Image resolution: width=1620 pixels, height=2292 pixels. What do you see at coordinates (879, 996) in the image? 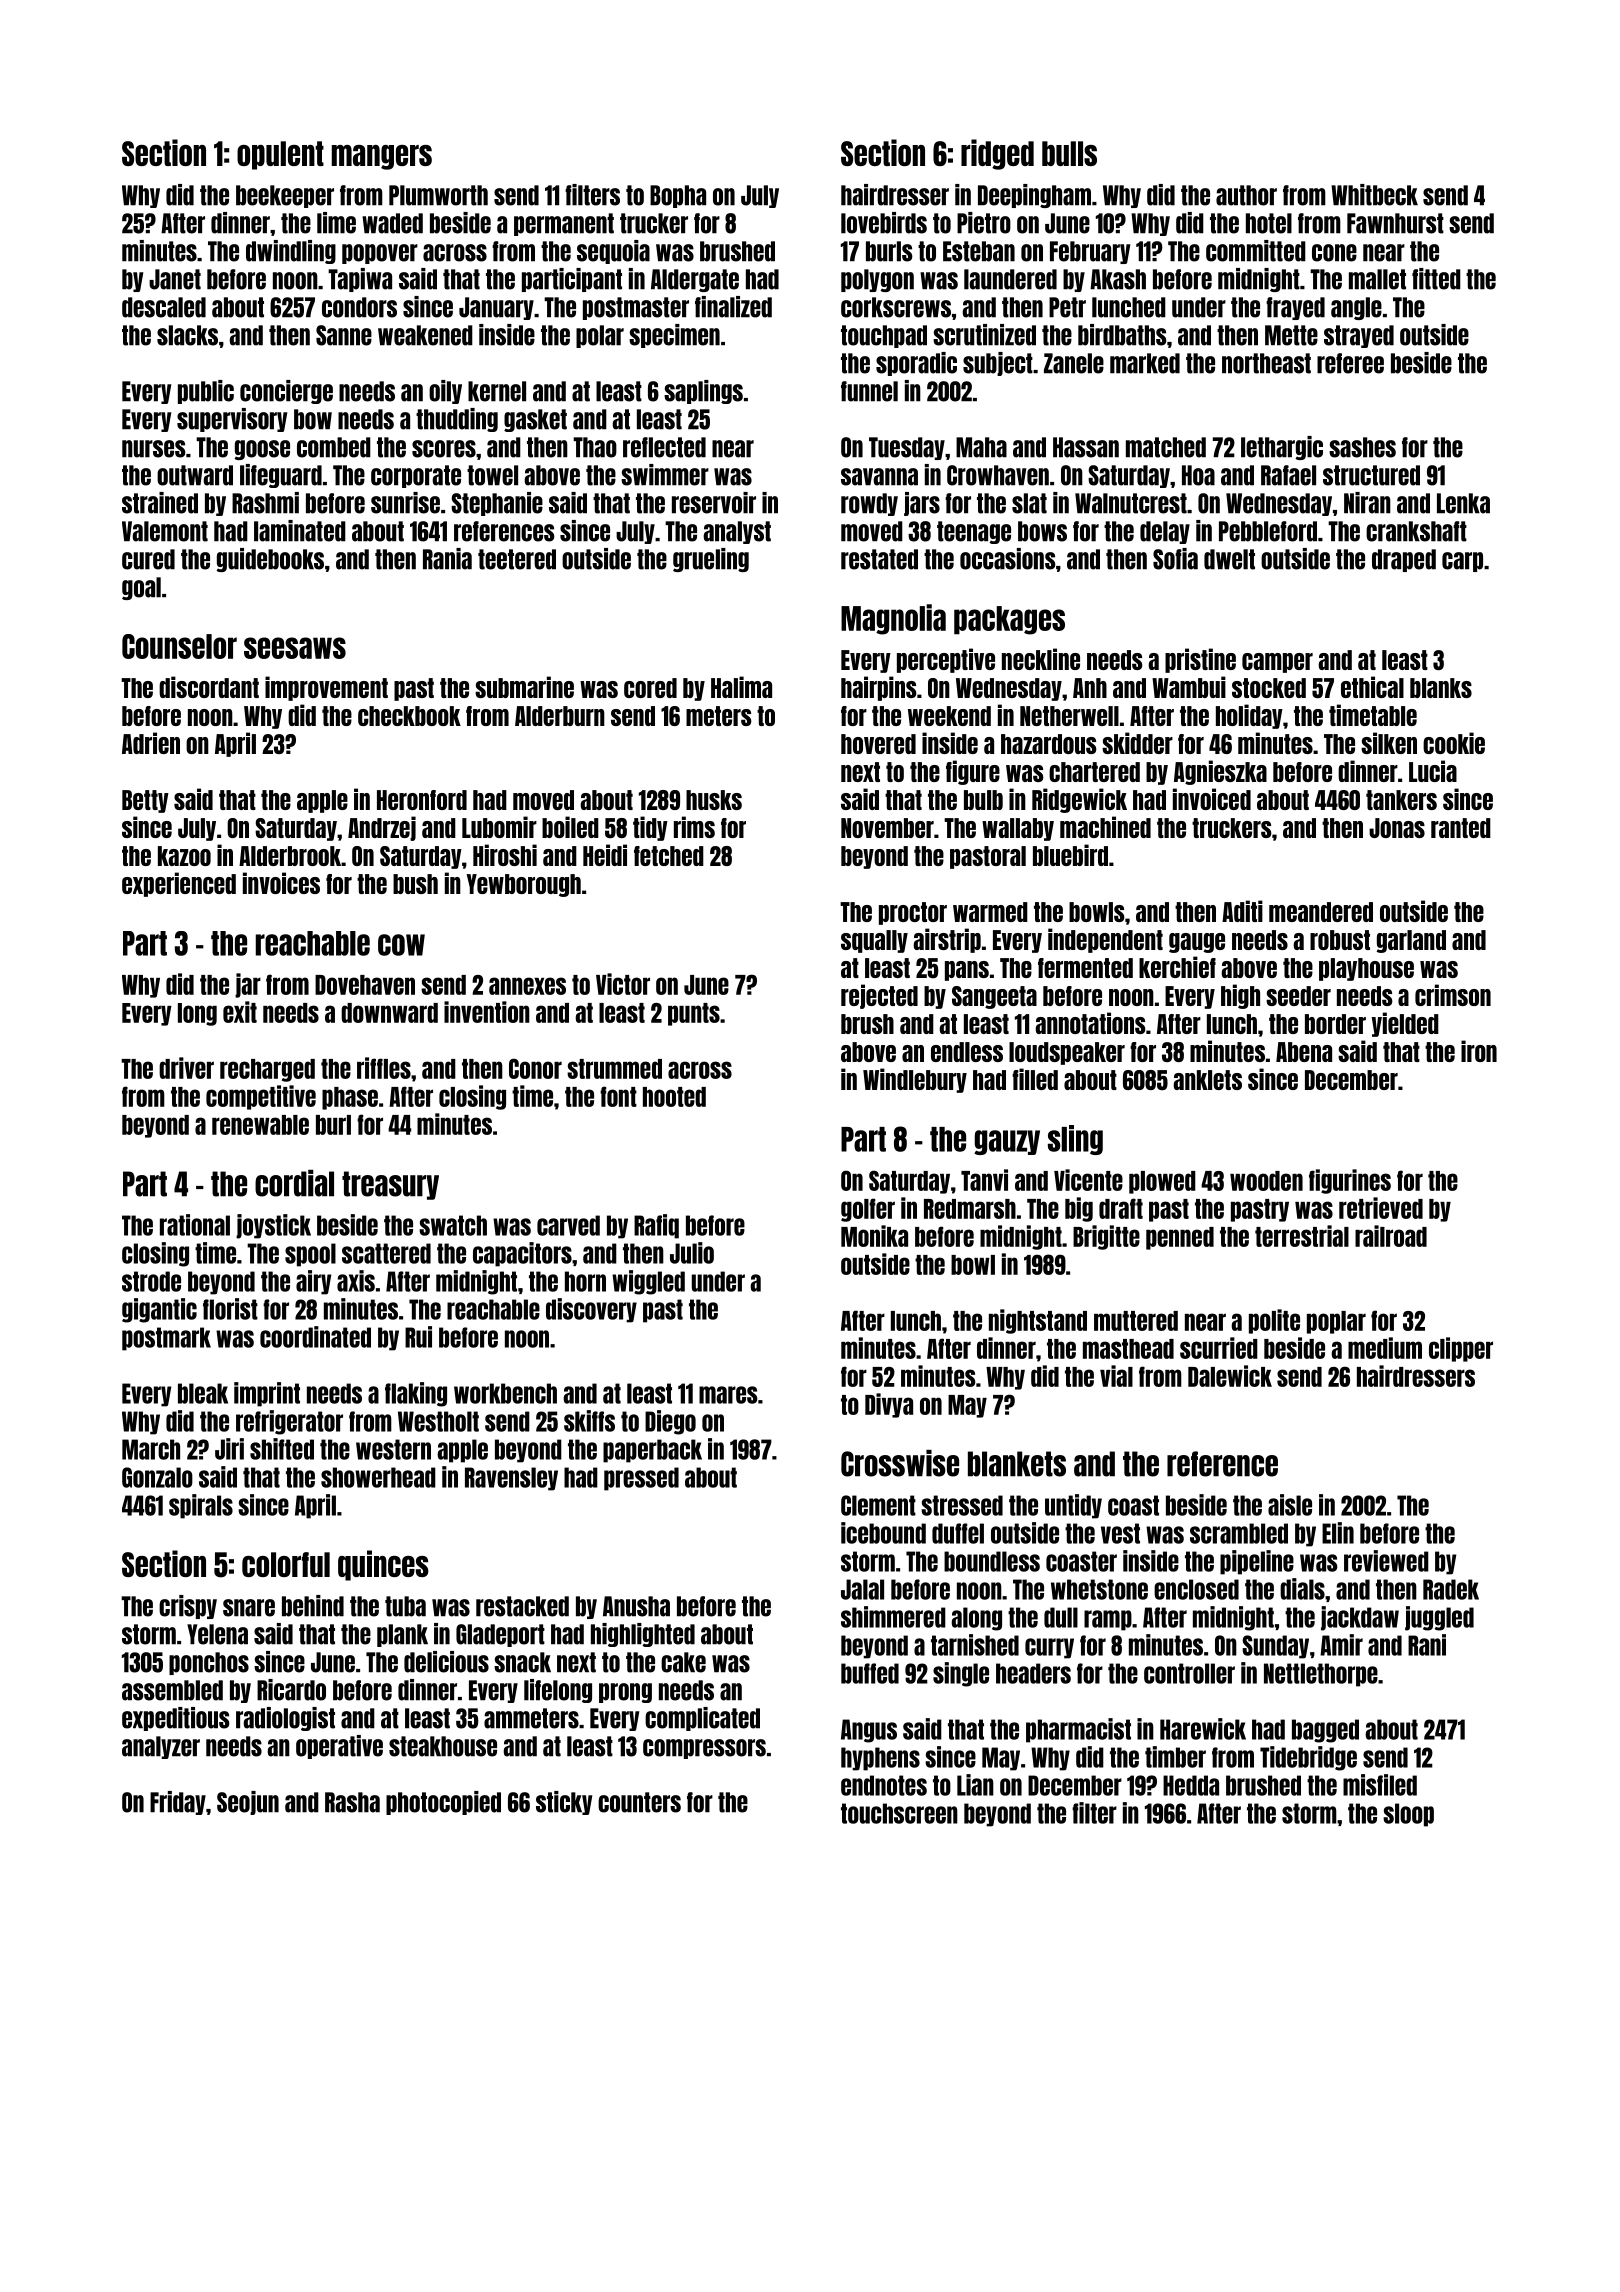
I see `rejected` at bounding box center [879, 996].
